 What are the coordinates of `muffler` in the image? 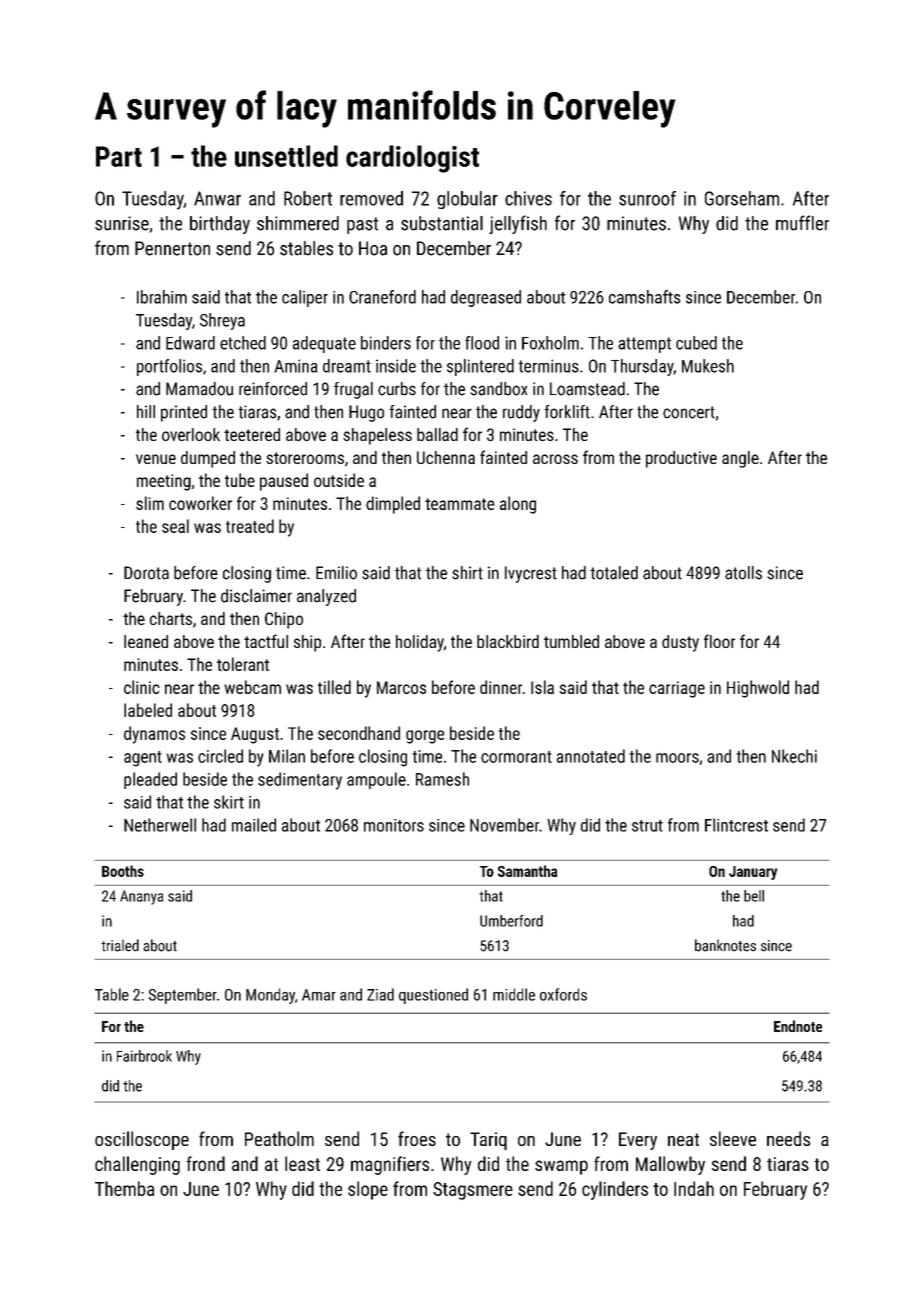 It's located at (802, 223).
